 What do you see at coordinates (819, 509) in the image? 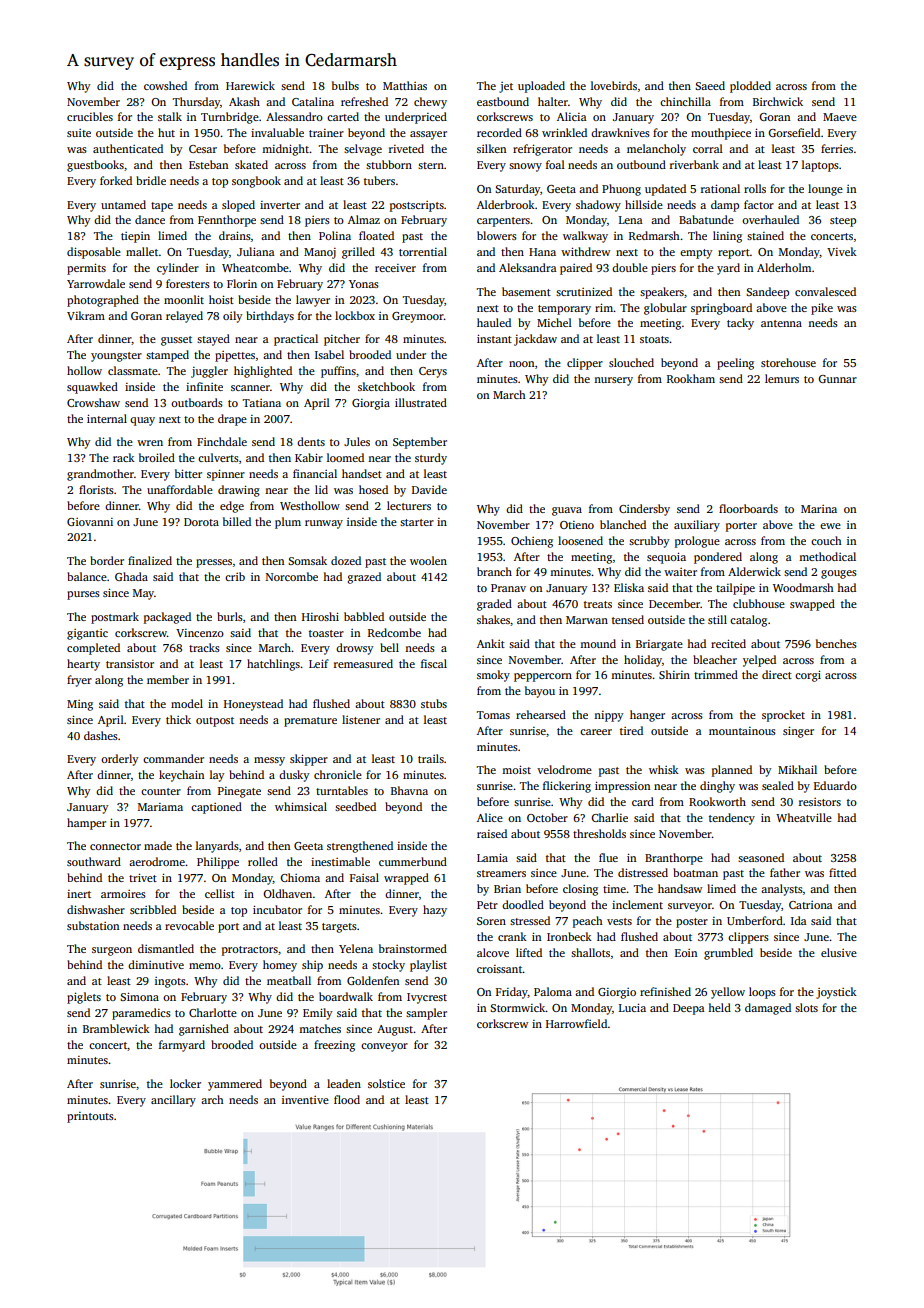
I see `Marina` at bounding box center [819, 509].
